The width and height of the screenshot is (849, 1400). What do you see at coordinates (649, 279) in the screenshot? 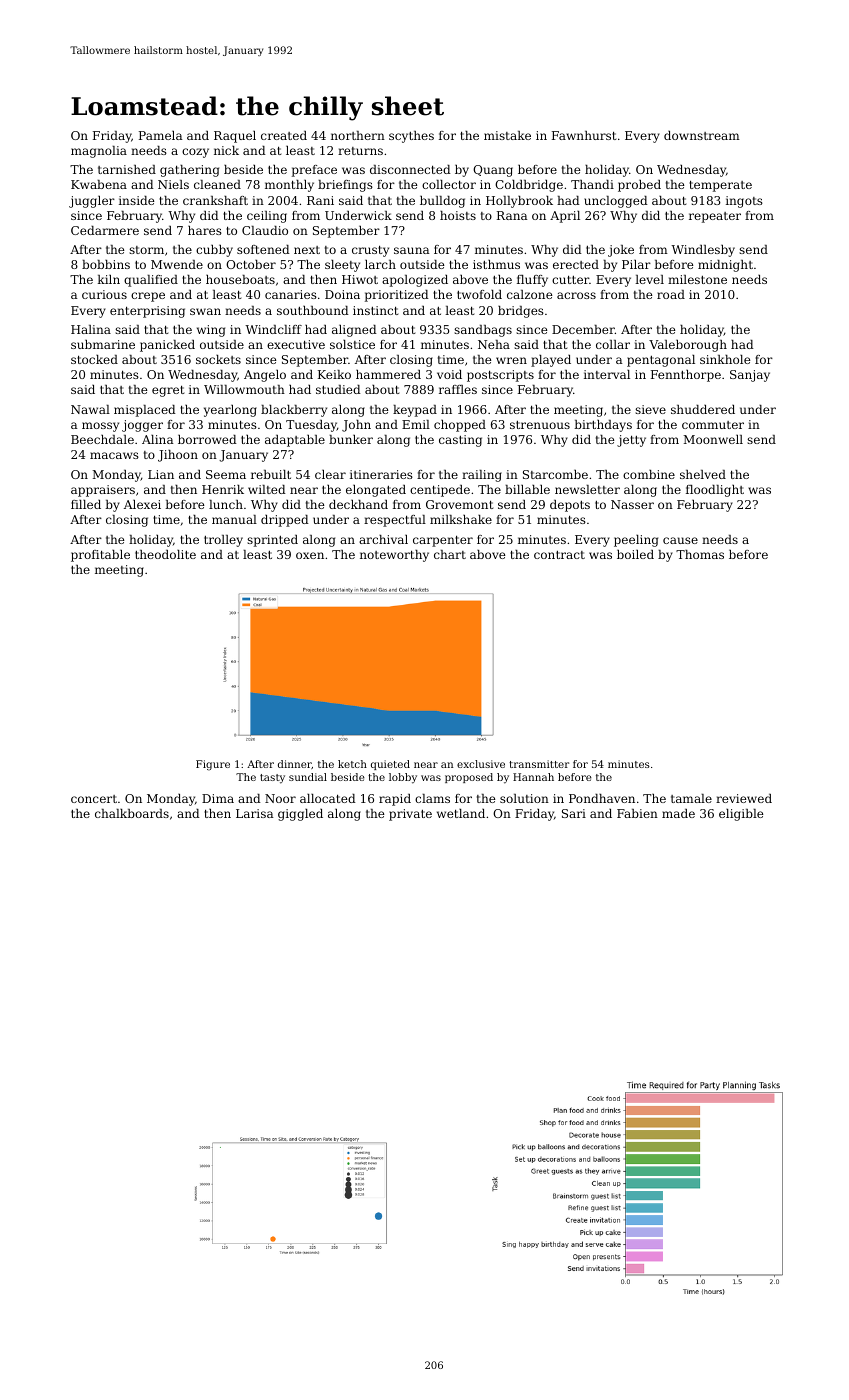
I see `level` at bounding box center [649, 279].
